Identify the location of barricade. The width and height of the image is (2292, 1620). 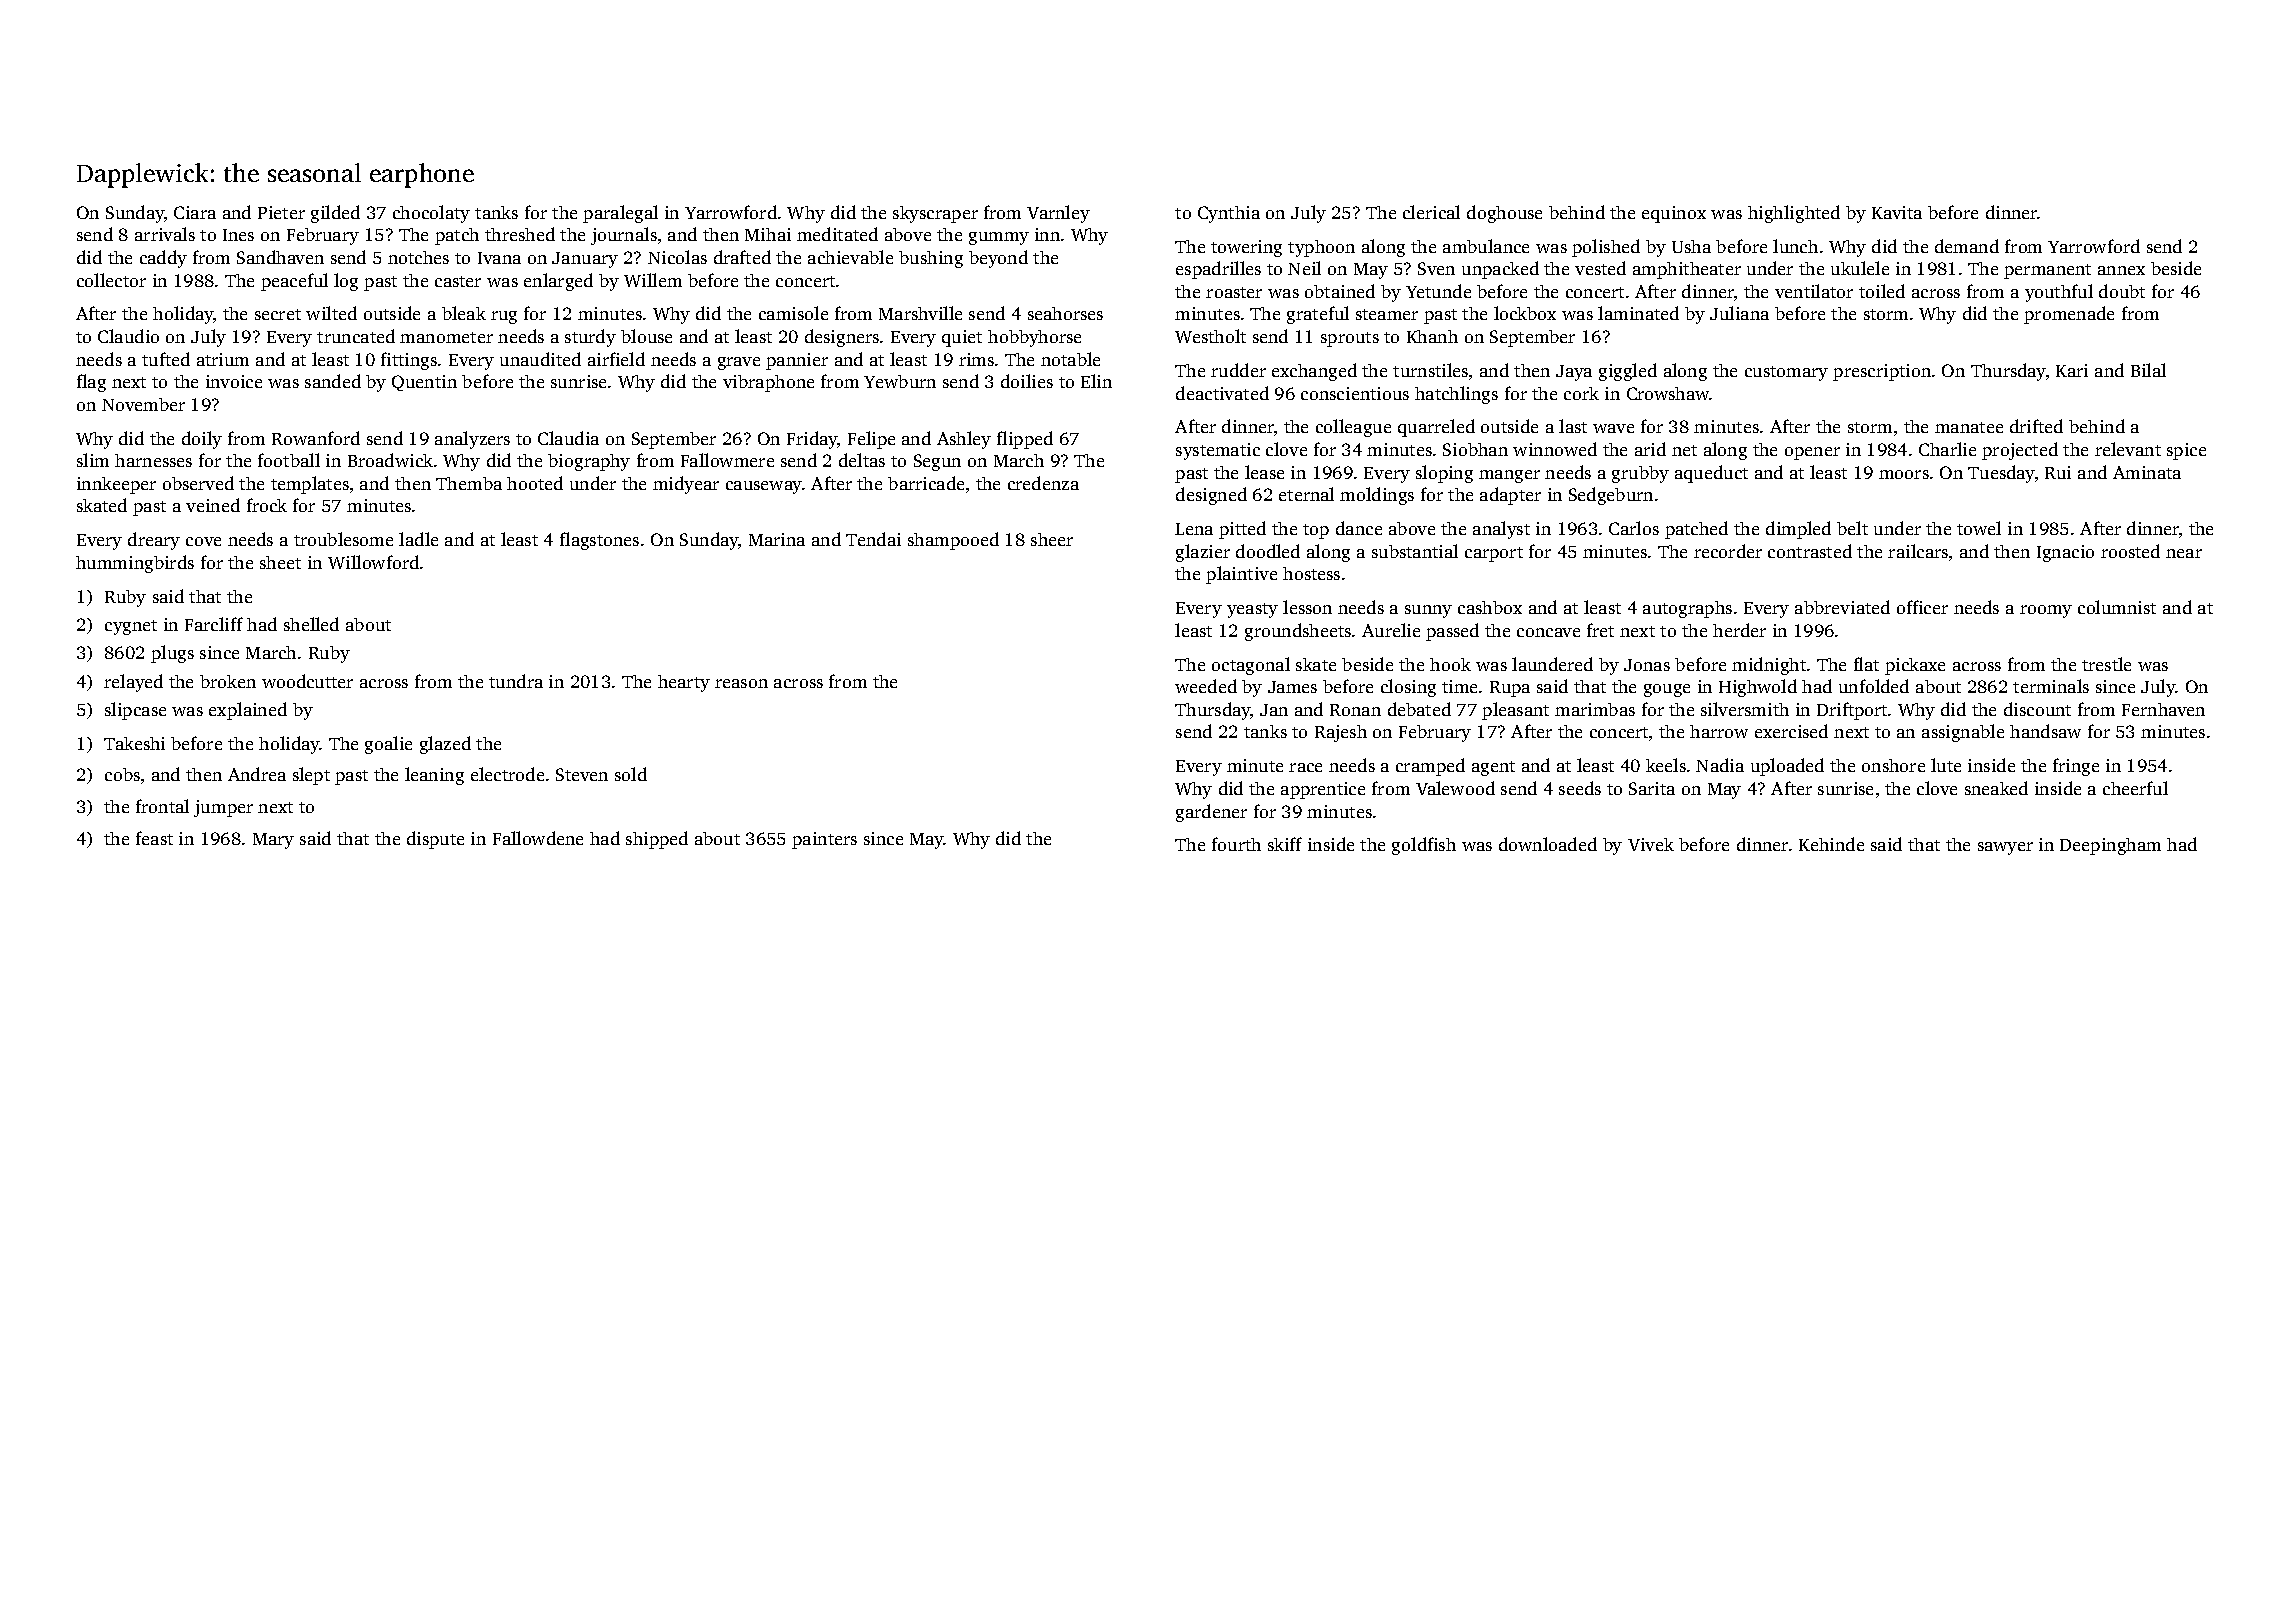
(926, 483).
